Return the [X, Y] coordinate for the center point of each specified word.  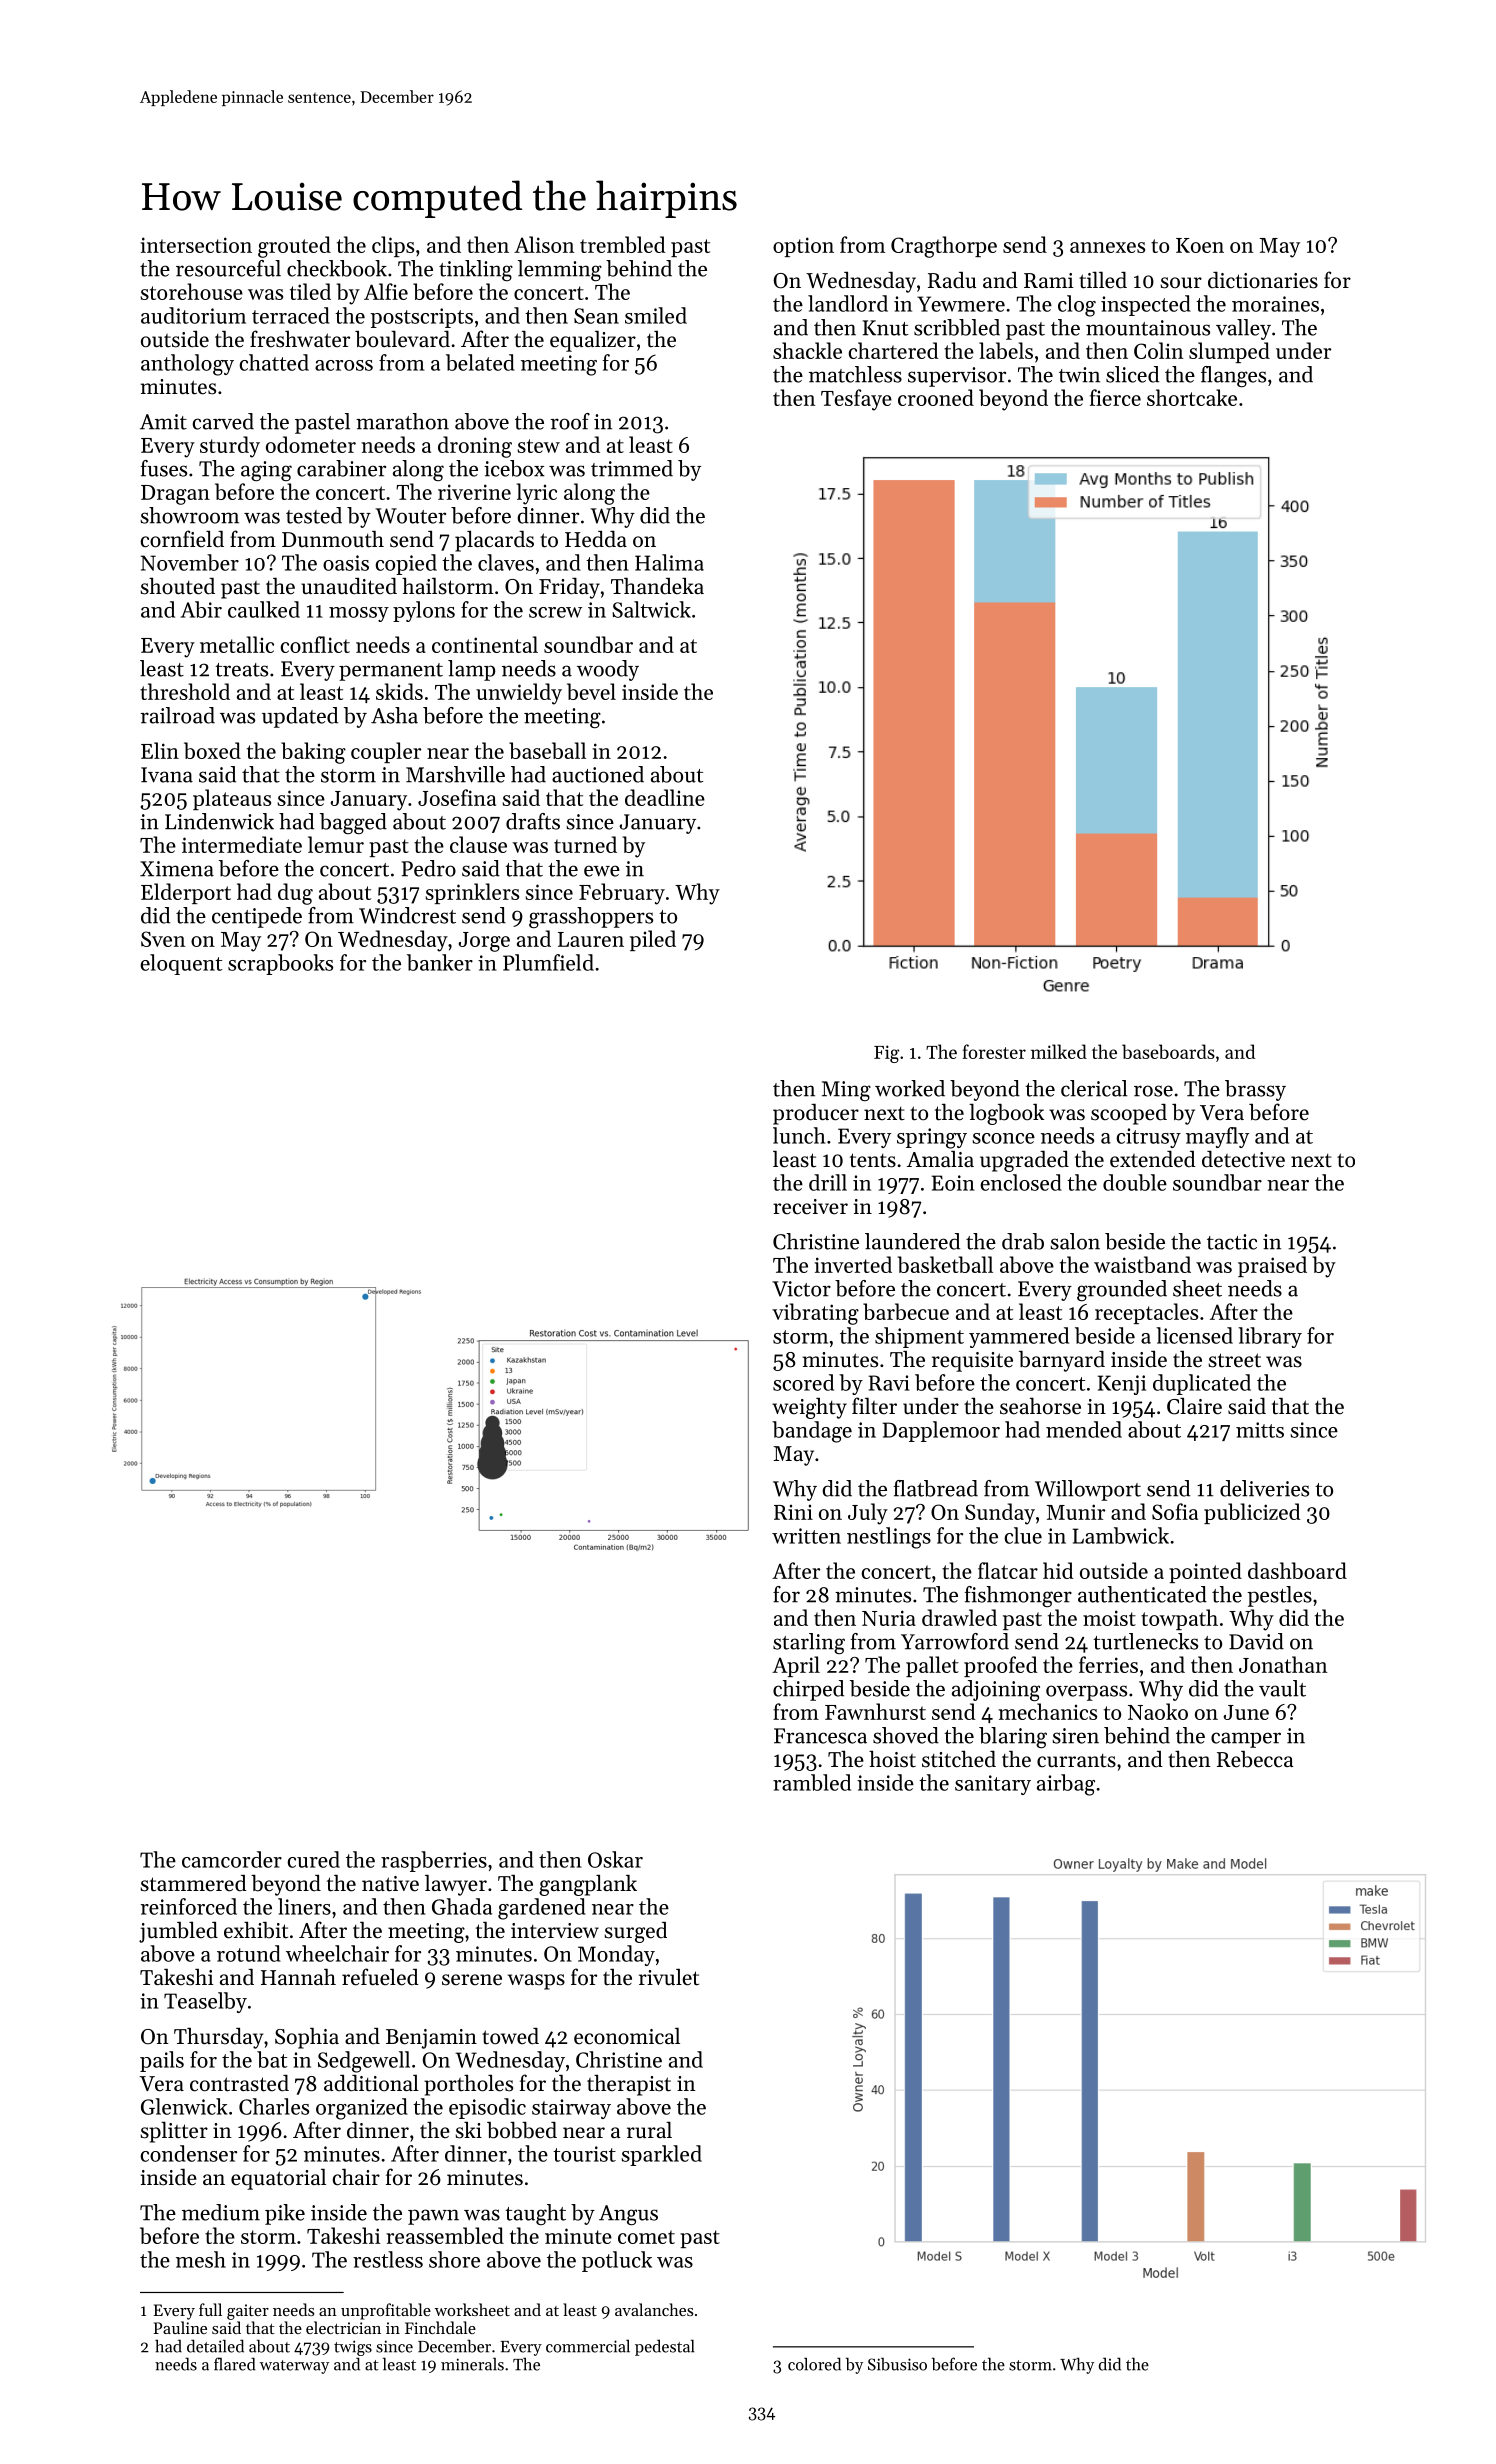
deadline [665, 797]
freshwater [300, 339]
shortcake [1192, 397]
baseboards [1168, 1051]
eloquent [181, 964]
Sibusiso [897, 2364]
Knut [885, 328]
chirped [808, 1690]
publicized [1252, 1513]
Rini [793, 1512]
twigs [353, 2348]
